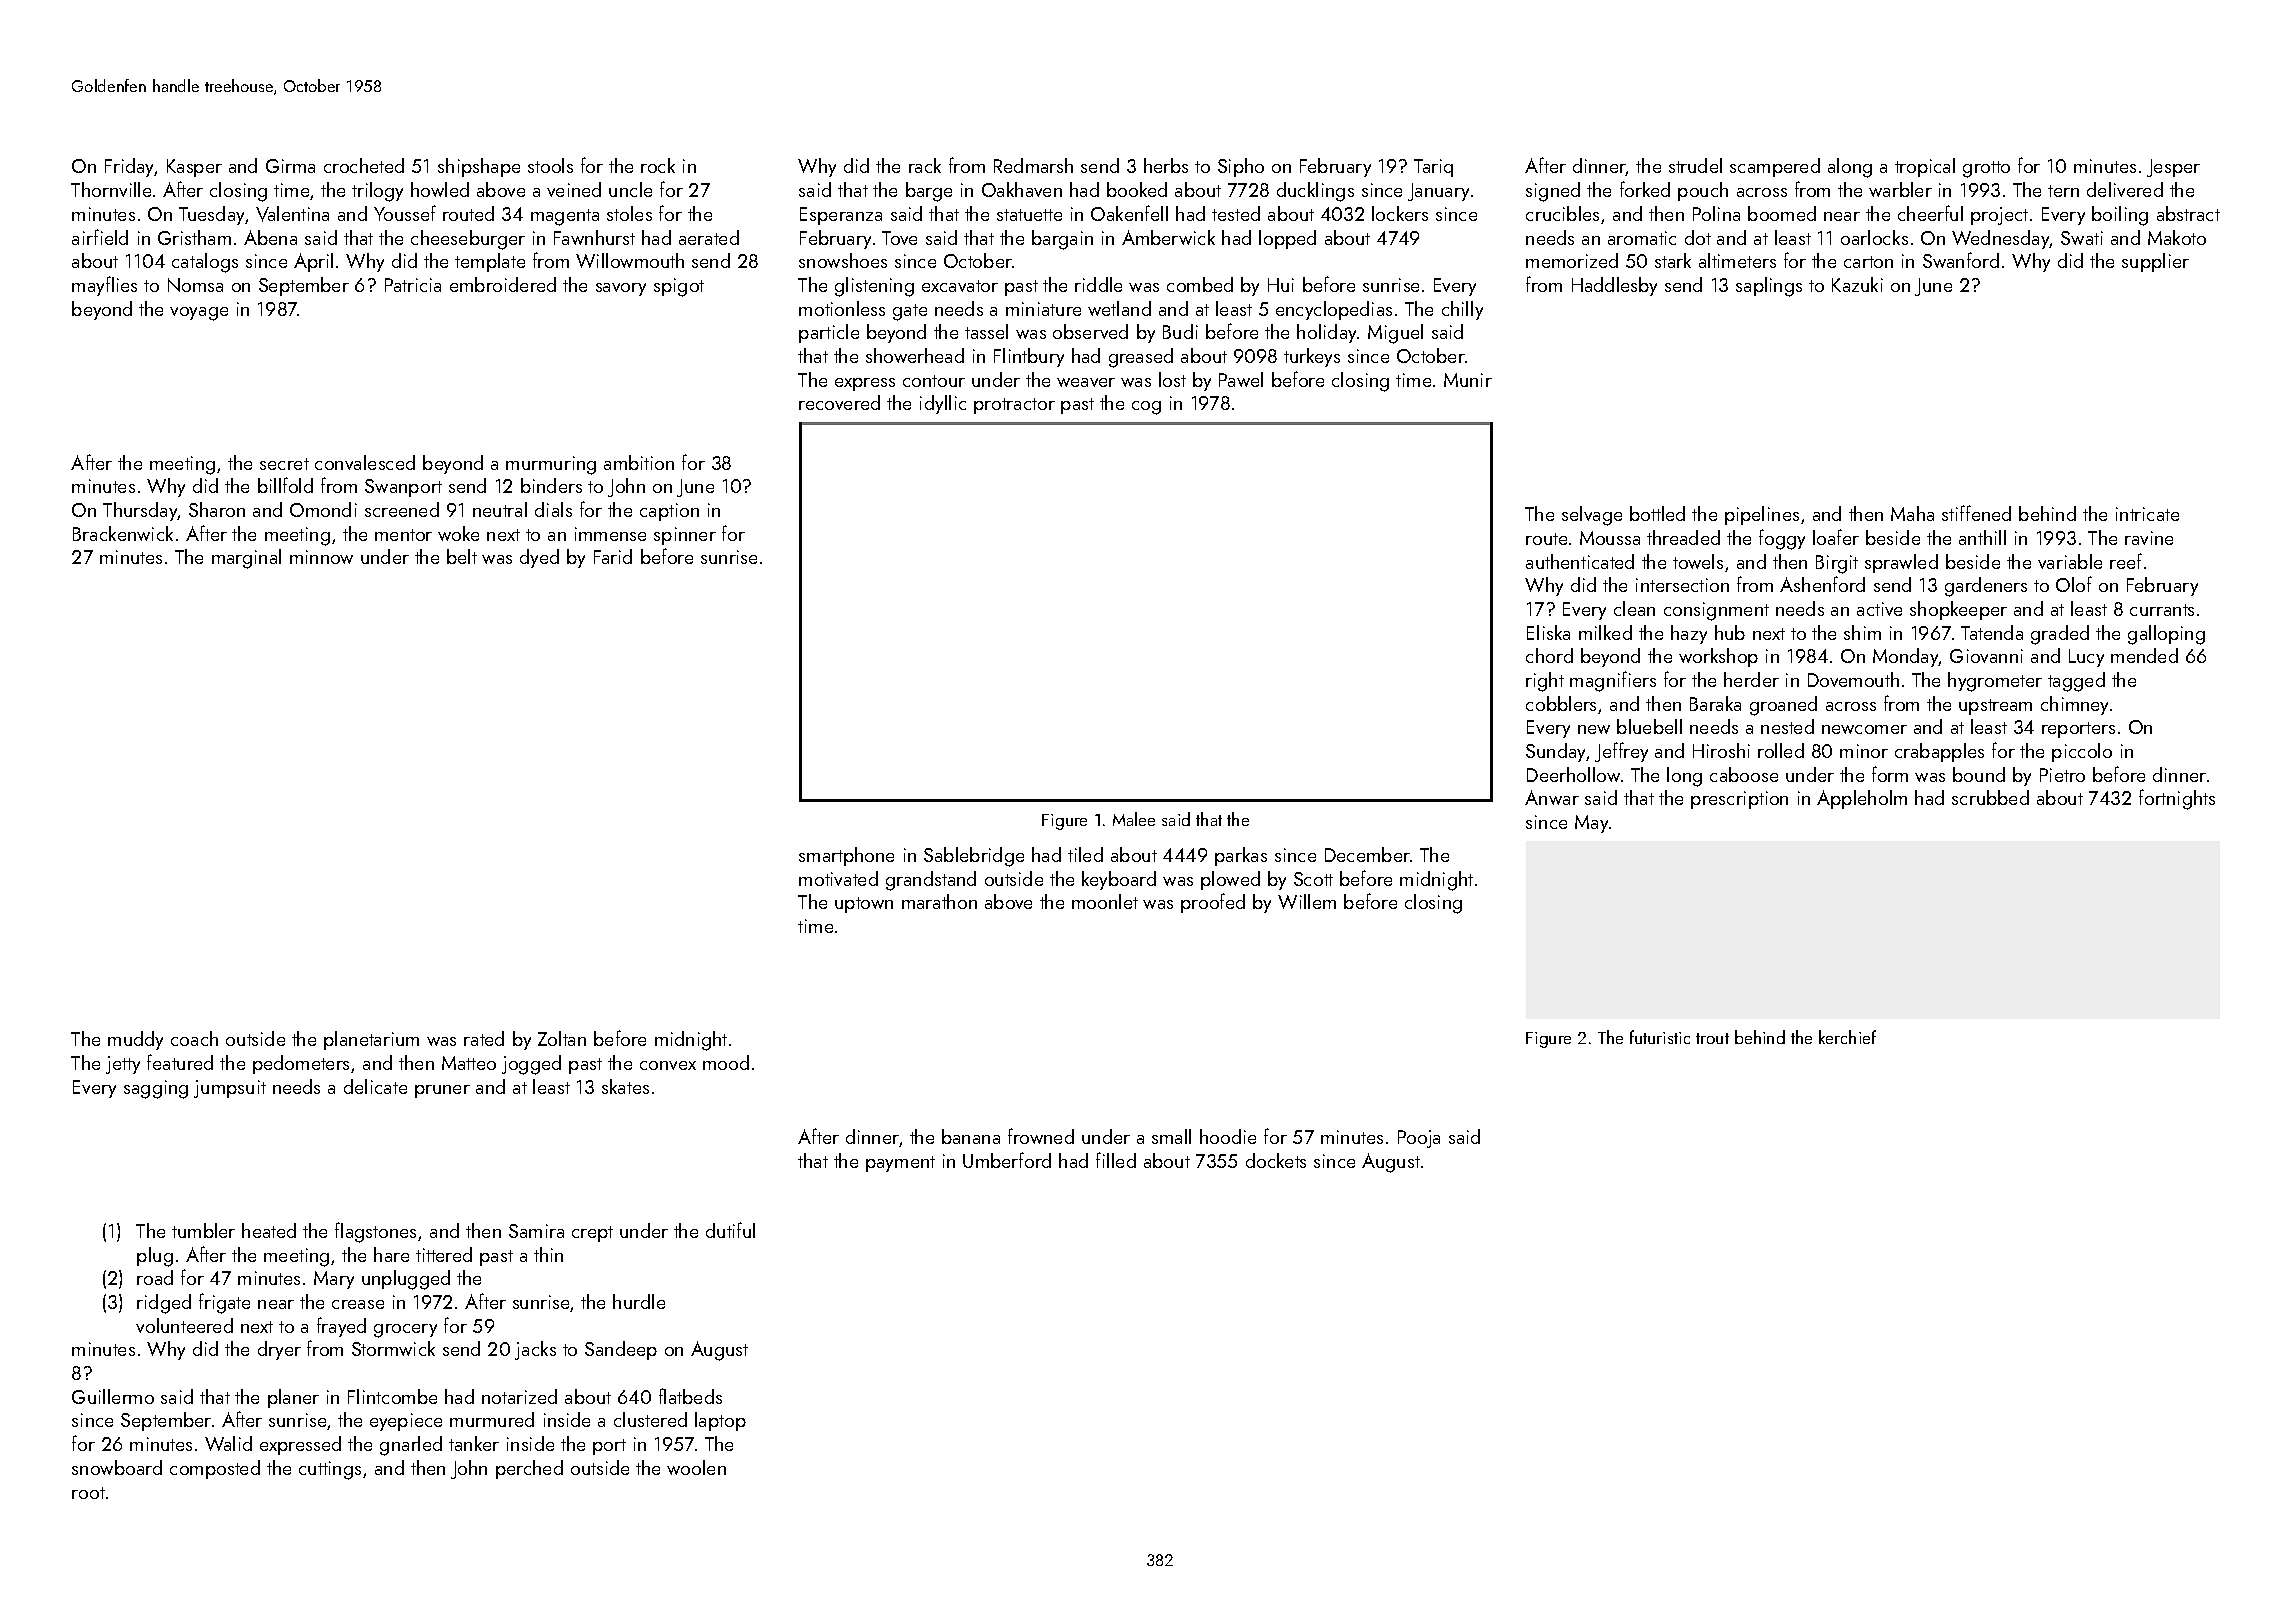 This image has width=2292, height=1620. Describe the element at coordinates (1781, 750) in the image. I see `rolled` at that location.
